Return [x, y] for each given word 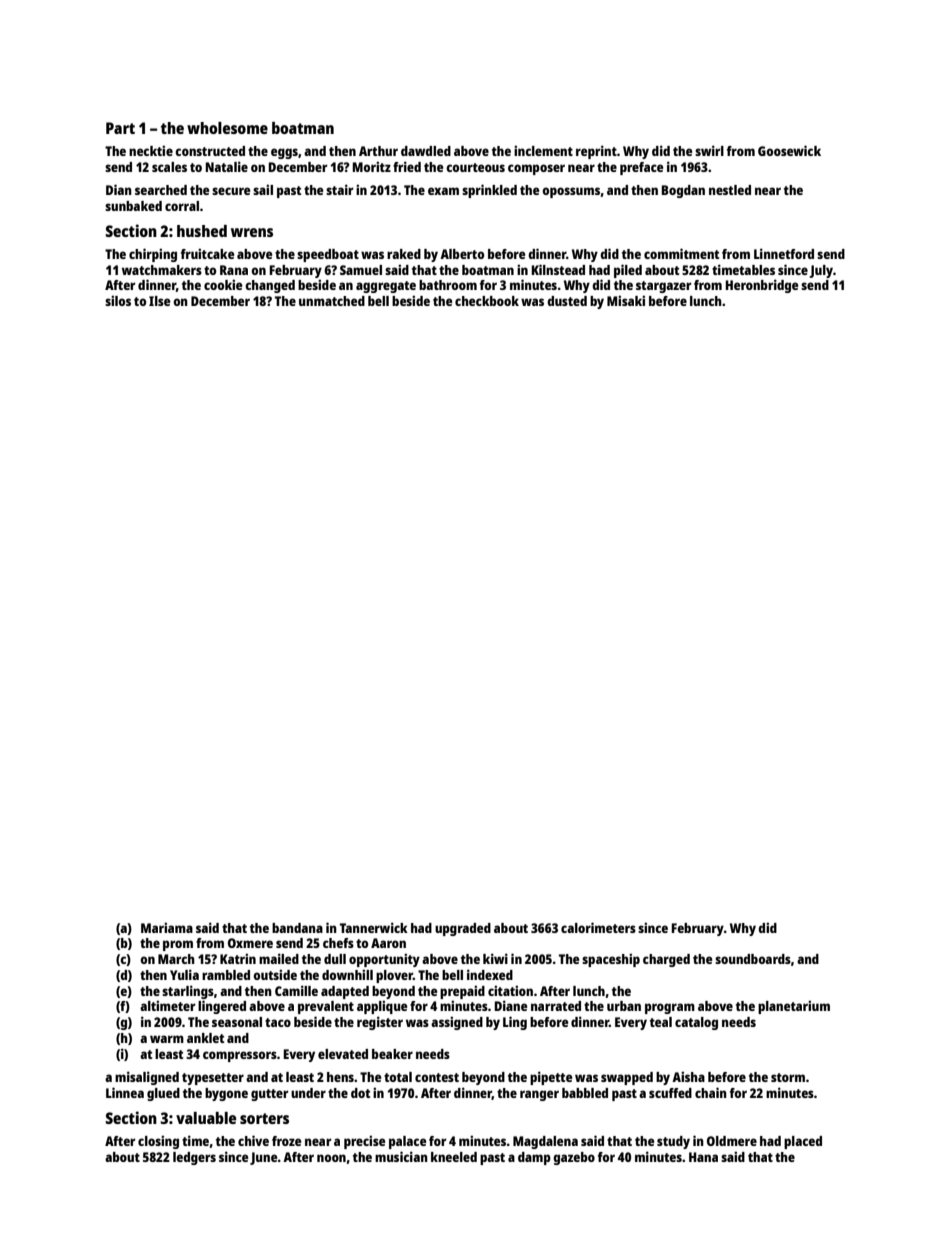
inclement [543, 150]
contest [437, 1077]
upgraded [463, 929]
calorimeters [598, 927]
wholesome [227, 128]
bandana [297, 928]
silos [118, 300]
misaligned [147, 1078]
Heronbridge [761, 286]
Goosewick [789, 150]
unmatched [332, 301]
